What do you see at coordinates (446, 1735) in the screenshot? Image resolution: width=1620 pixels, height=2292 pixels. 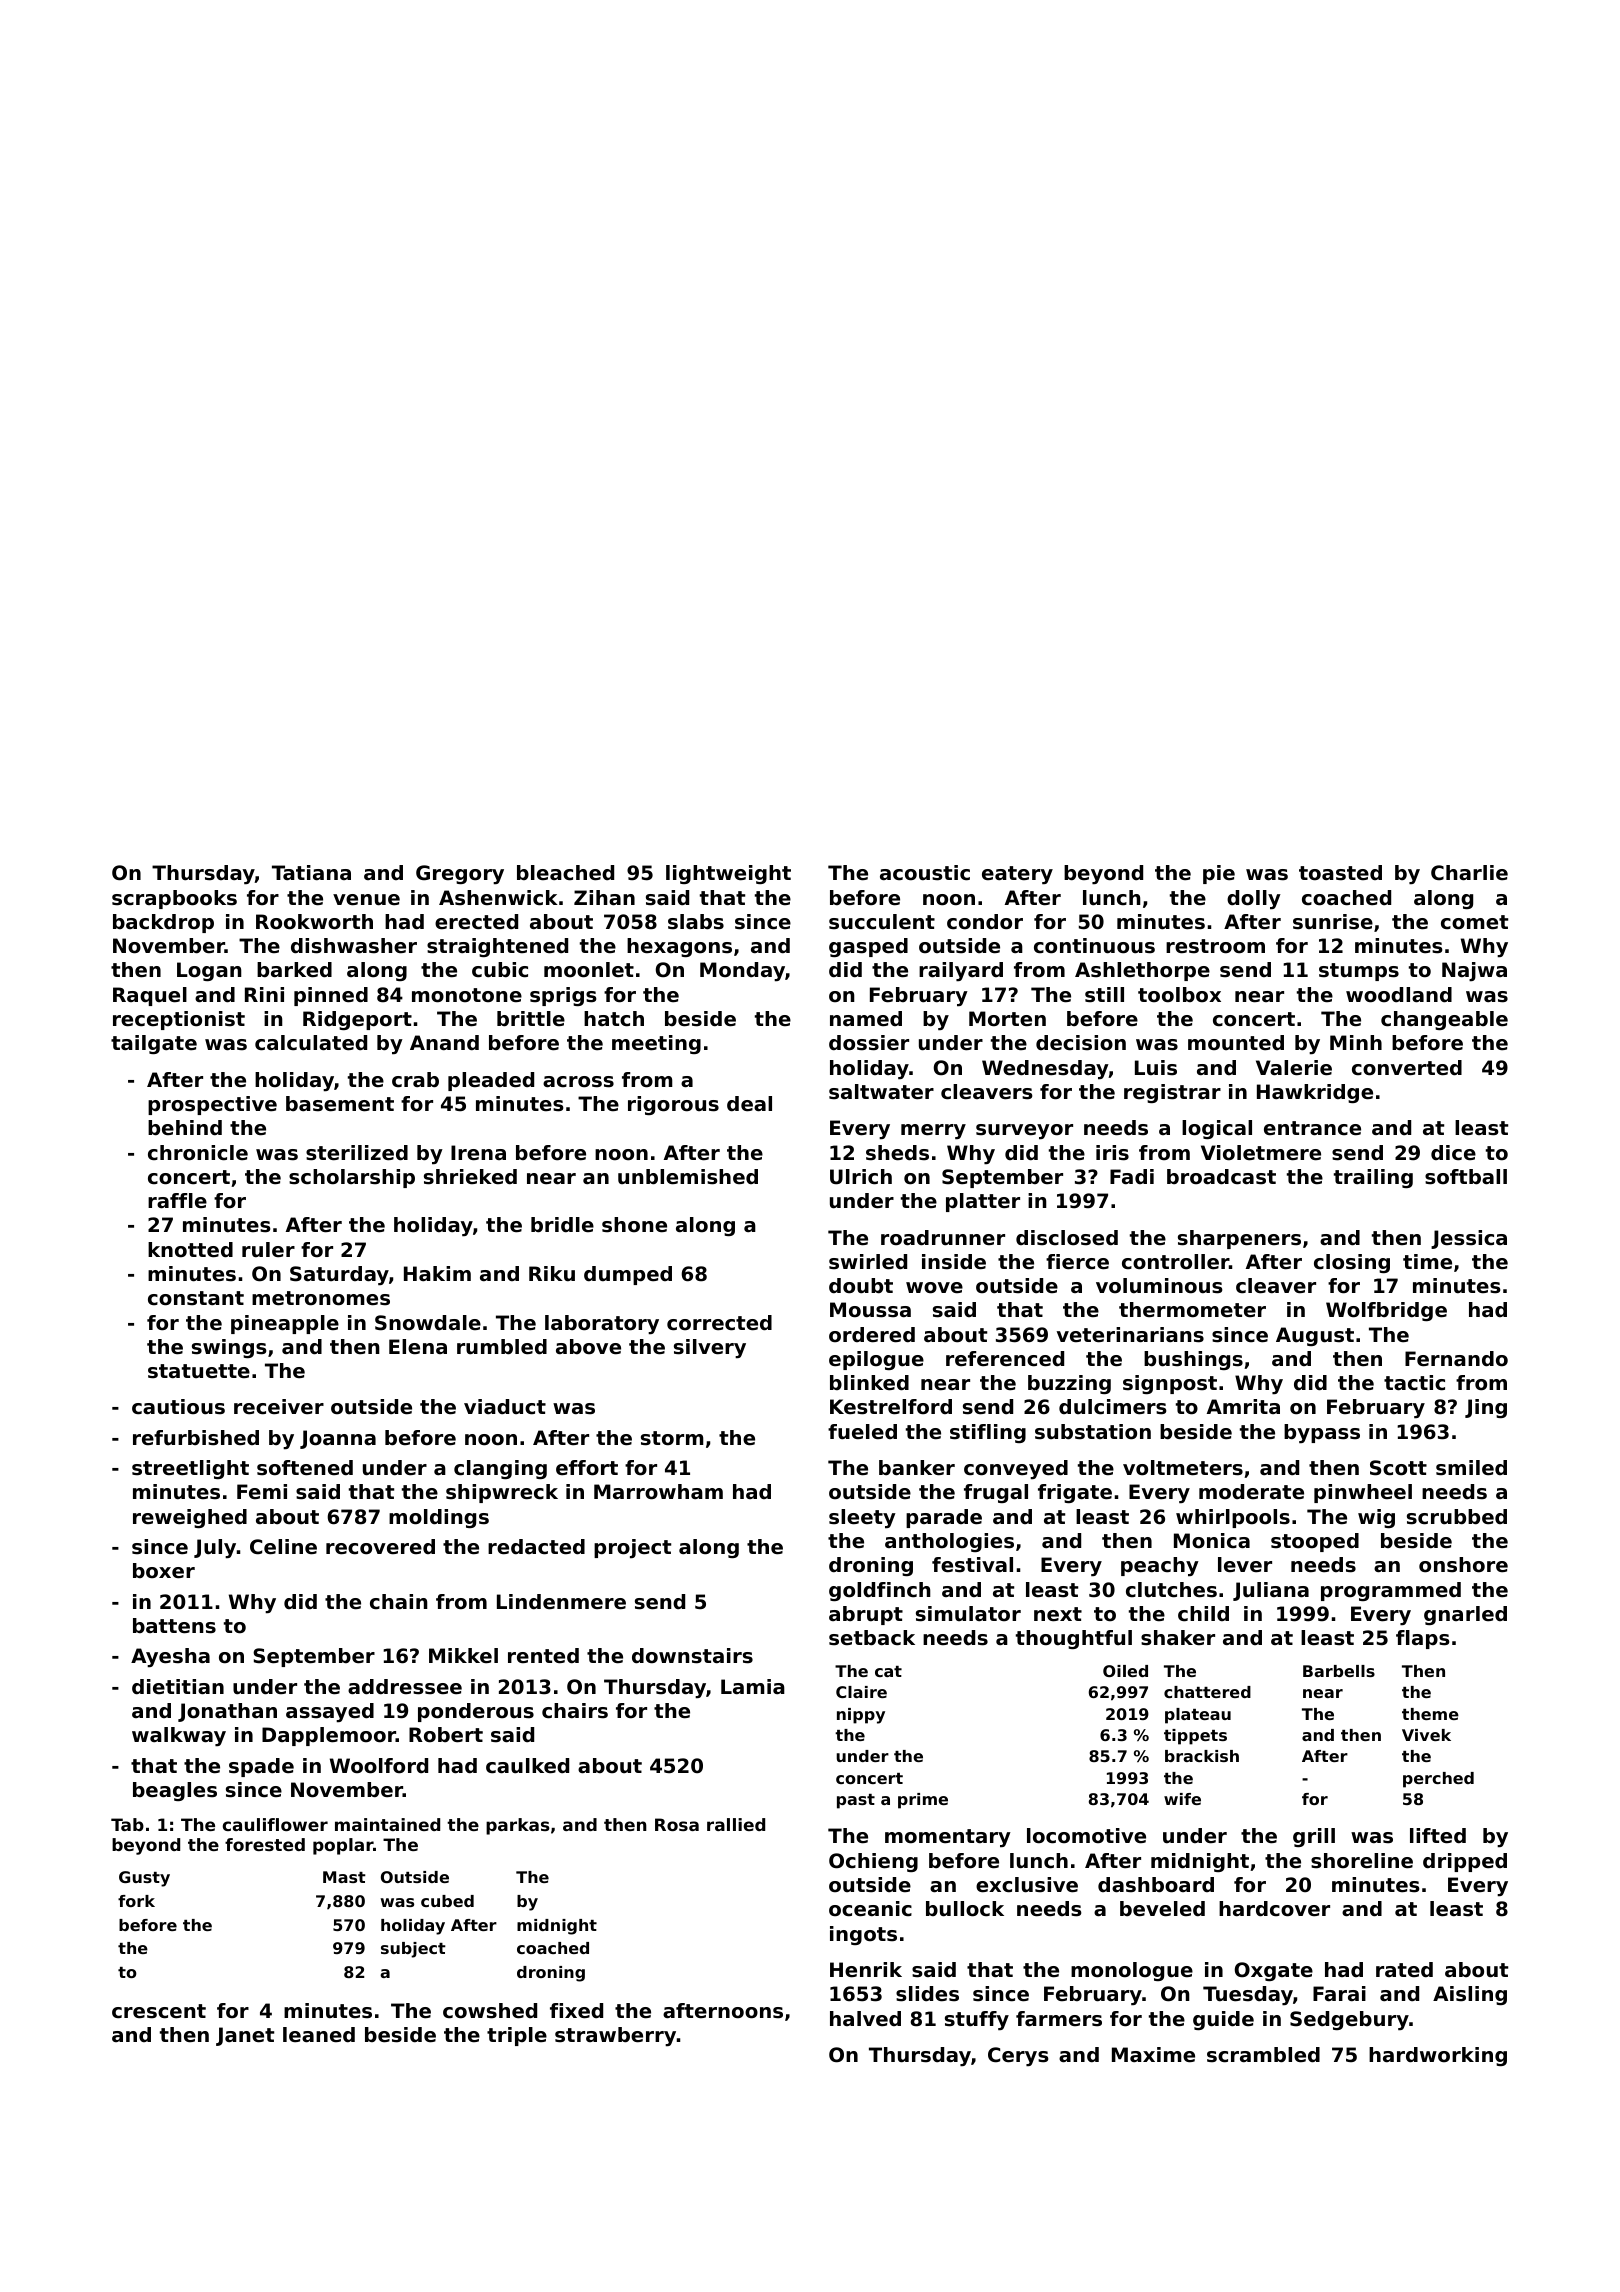 I see `Robert` at bounding box center [446, 1735].
